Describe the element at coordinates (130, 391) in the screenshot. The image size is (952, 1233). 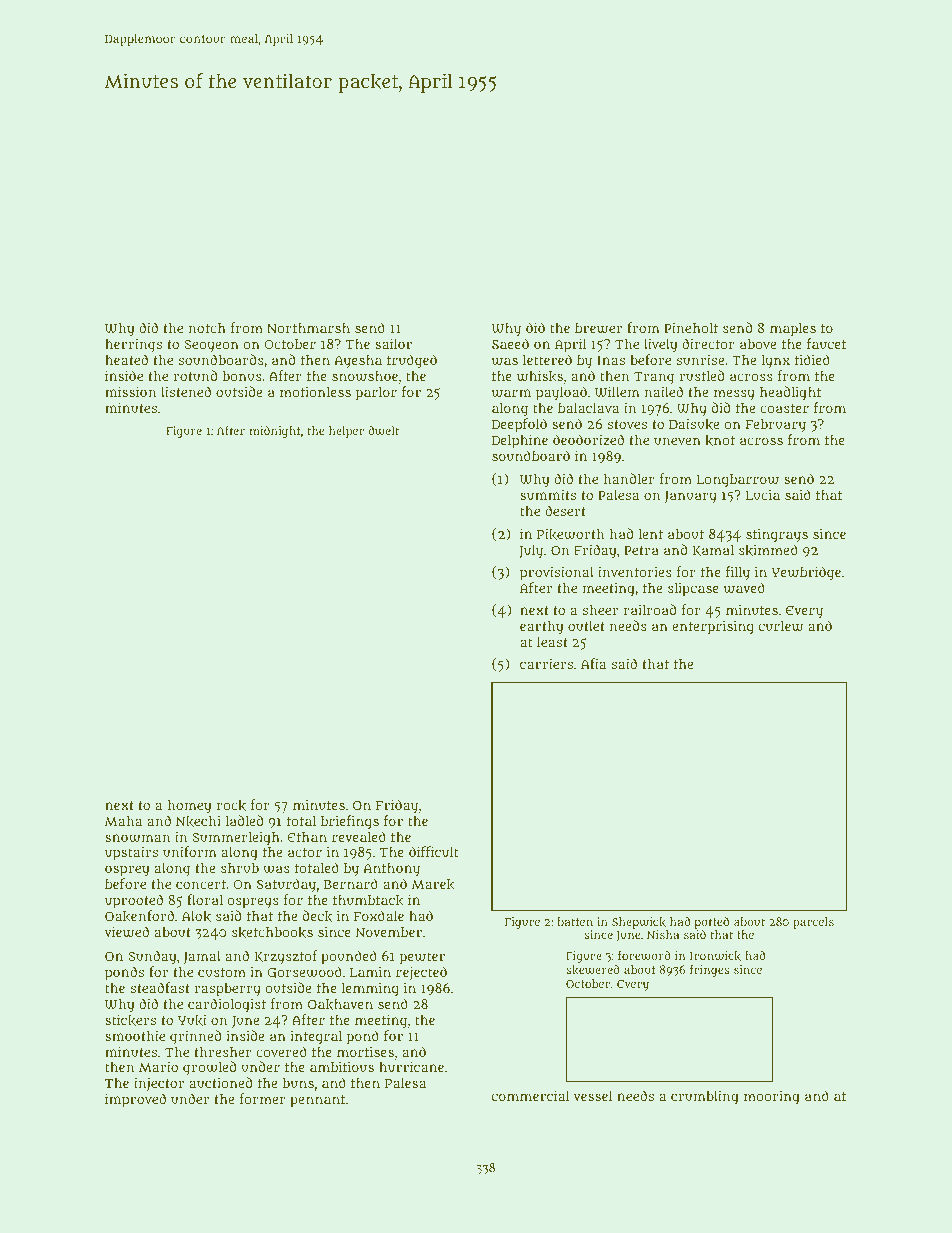
I see `mission` at that location.
